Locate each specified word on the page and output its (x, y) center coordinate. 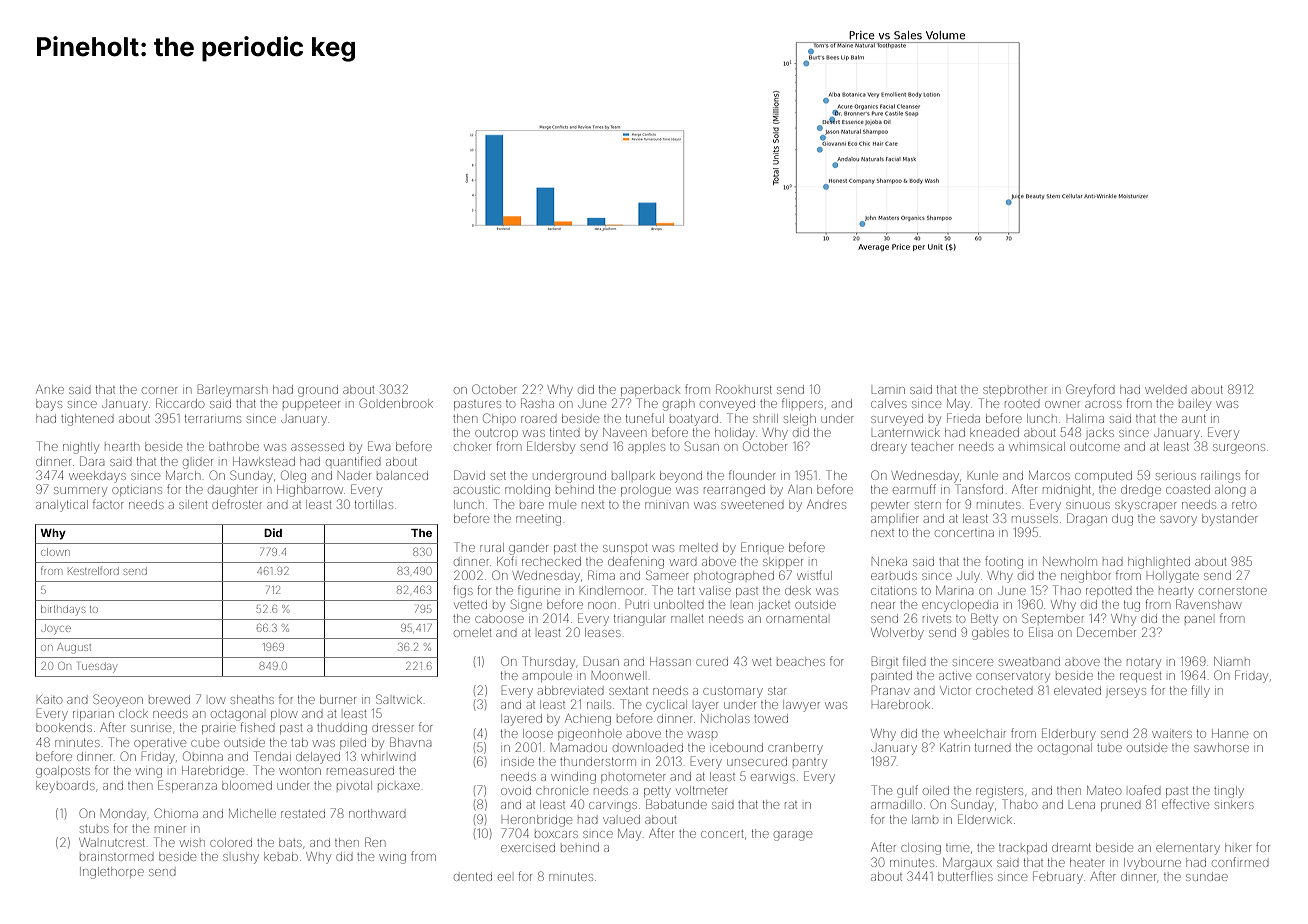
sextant (628, 691)
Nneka (889, 561)
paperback (650, 391)
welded (1166, 390)
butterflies (965, 876)
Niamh (1232, 661)
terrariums (213, 419)
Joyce (56, 630)
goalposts (63, 772)
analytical (62, 506)
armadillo (896, 804)
